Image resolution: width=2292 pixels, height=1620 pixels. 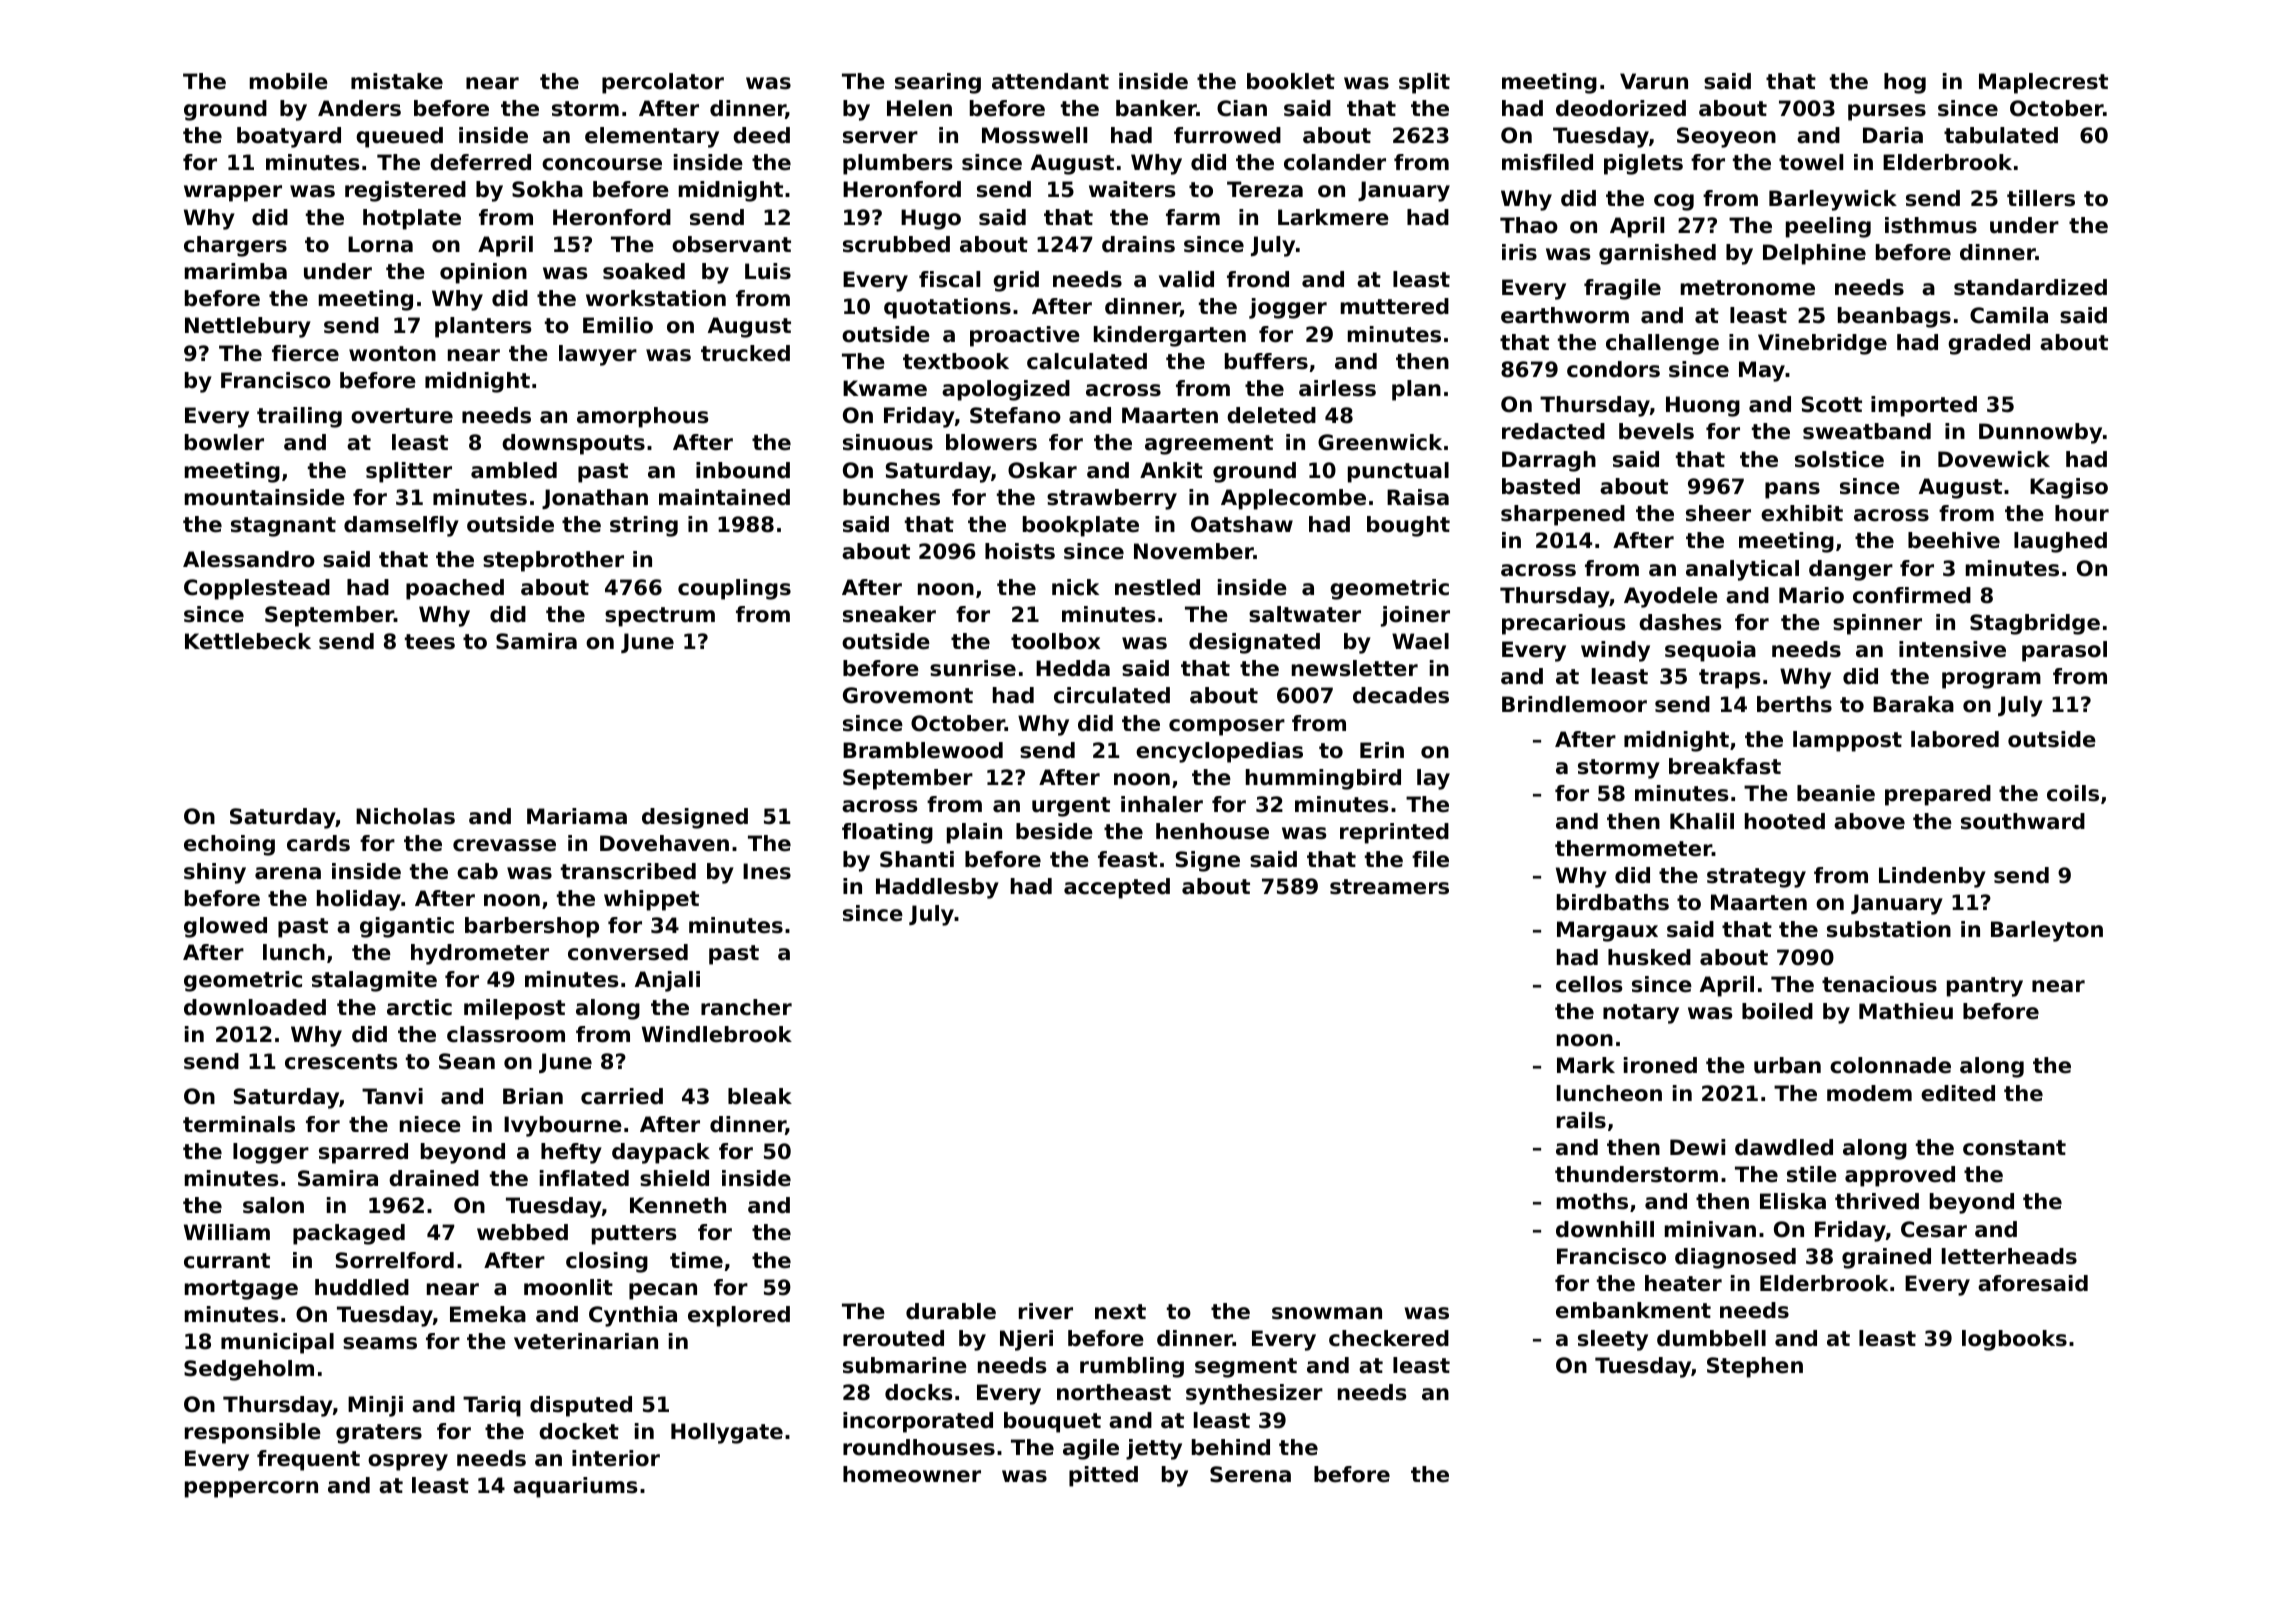 What do you see at coordinates (492, 1406) in the screenshot?
I see `Tariq` at bounding box center [492, 1406].
